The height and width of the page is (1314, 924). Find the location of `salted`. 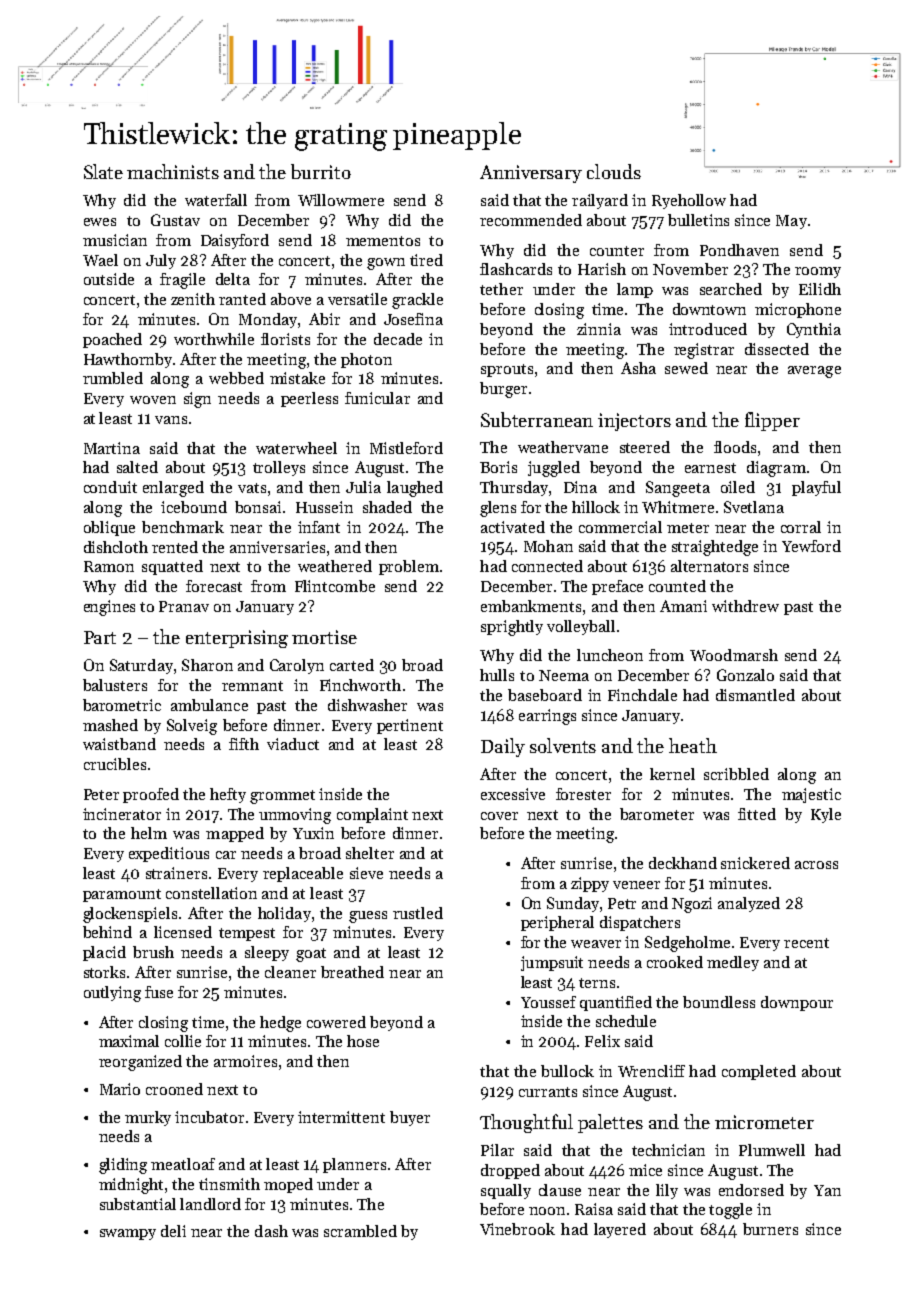

salted is located at coordinates (137, 467).
